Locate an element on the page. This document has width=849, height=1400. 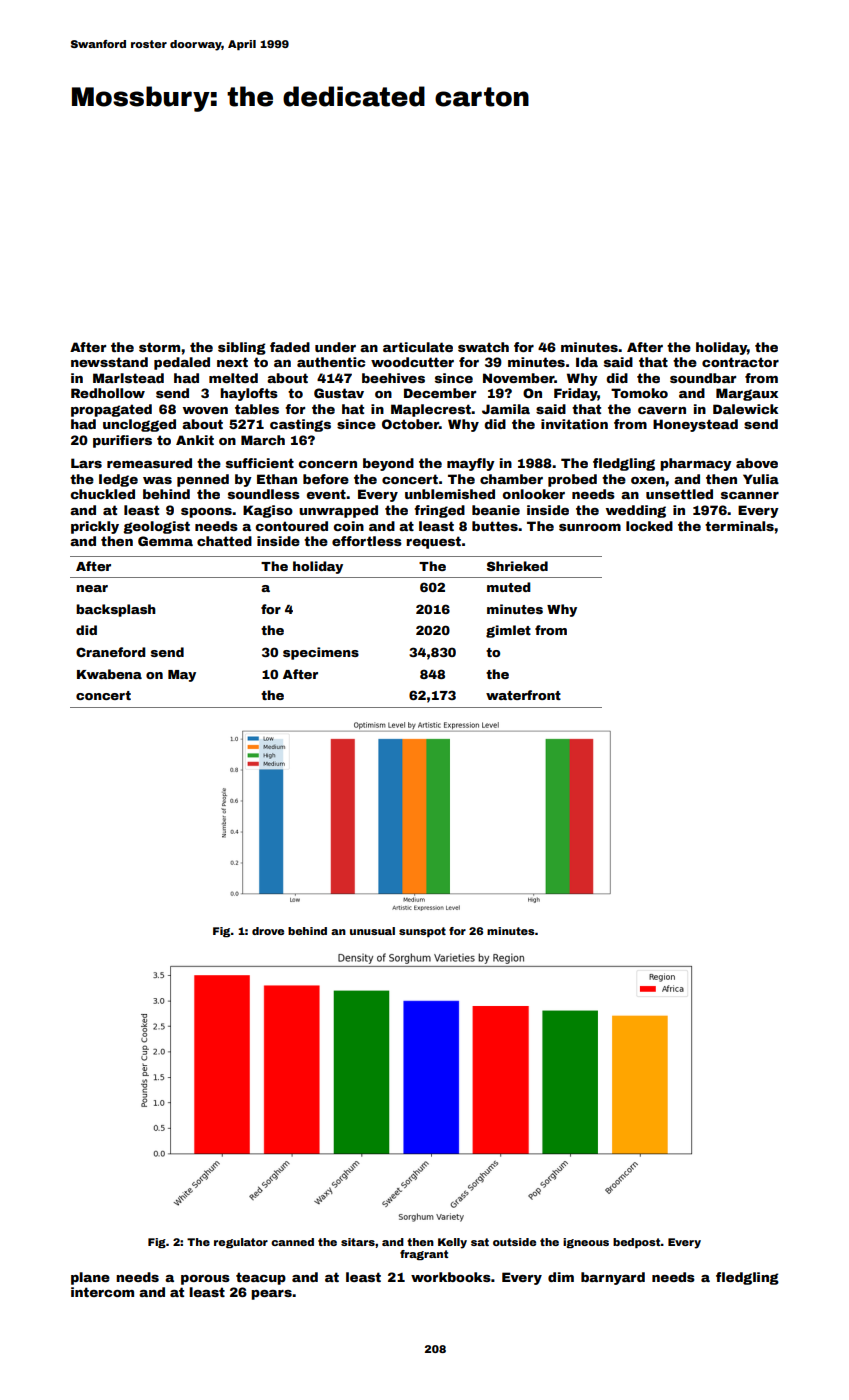
purifiers is located at coordinates (122, 441).
